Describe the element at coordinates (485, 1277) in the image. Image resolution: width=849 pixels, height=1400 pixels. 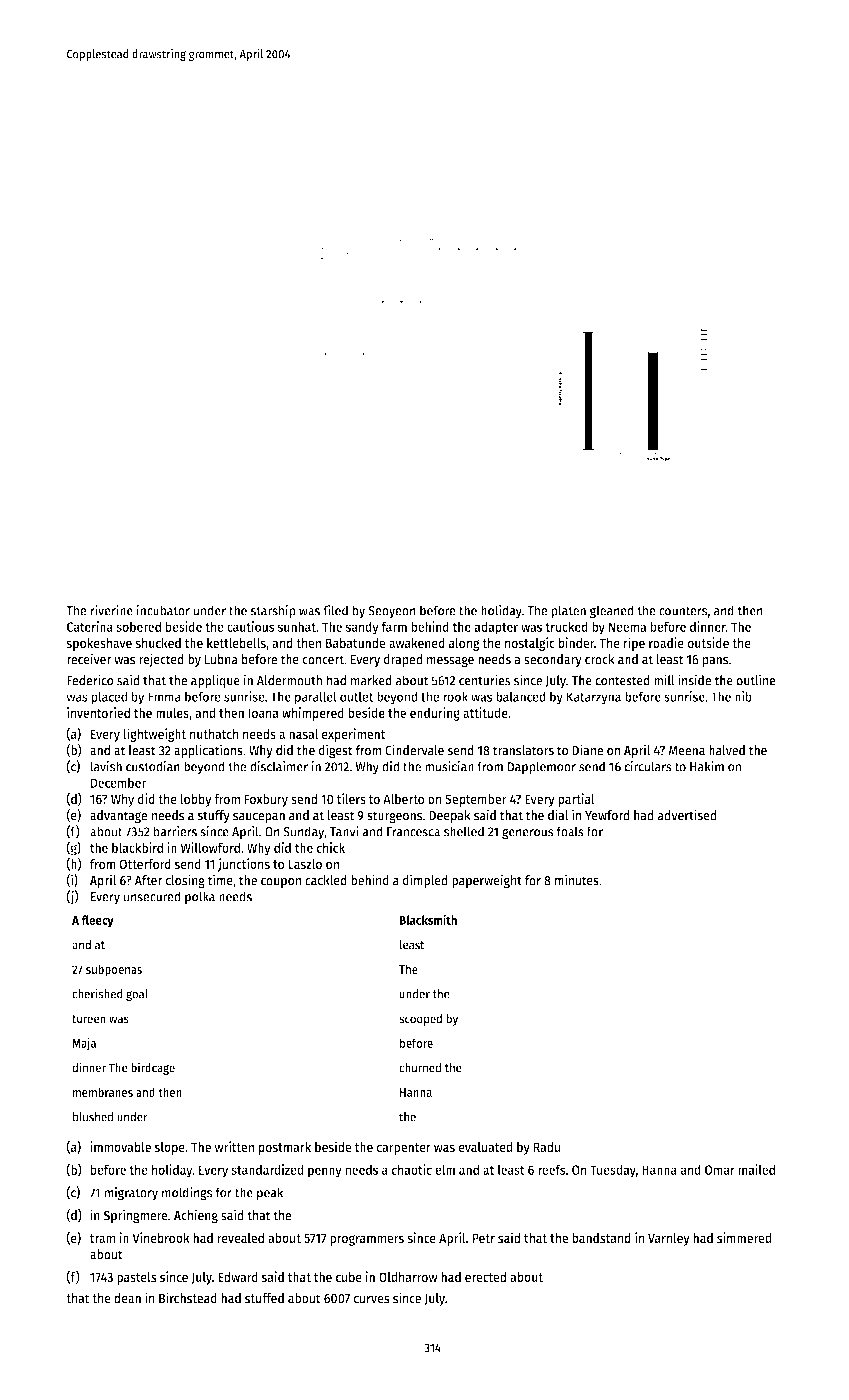
I see `erected` at that location.
